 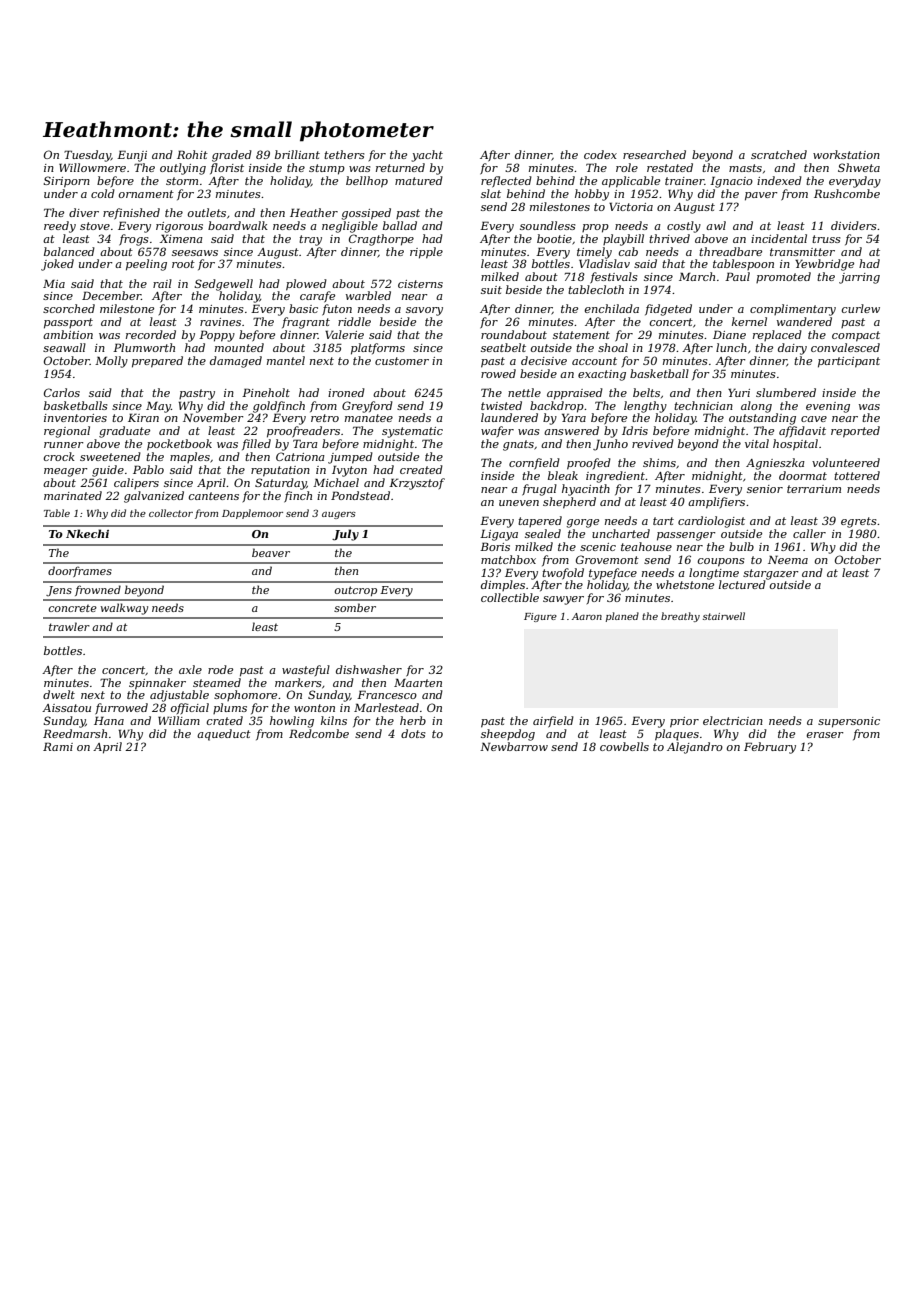 I want to click on cisterns, so click(x=420, y=284).
